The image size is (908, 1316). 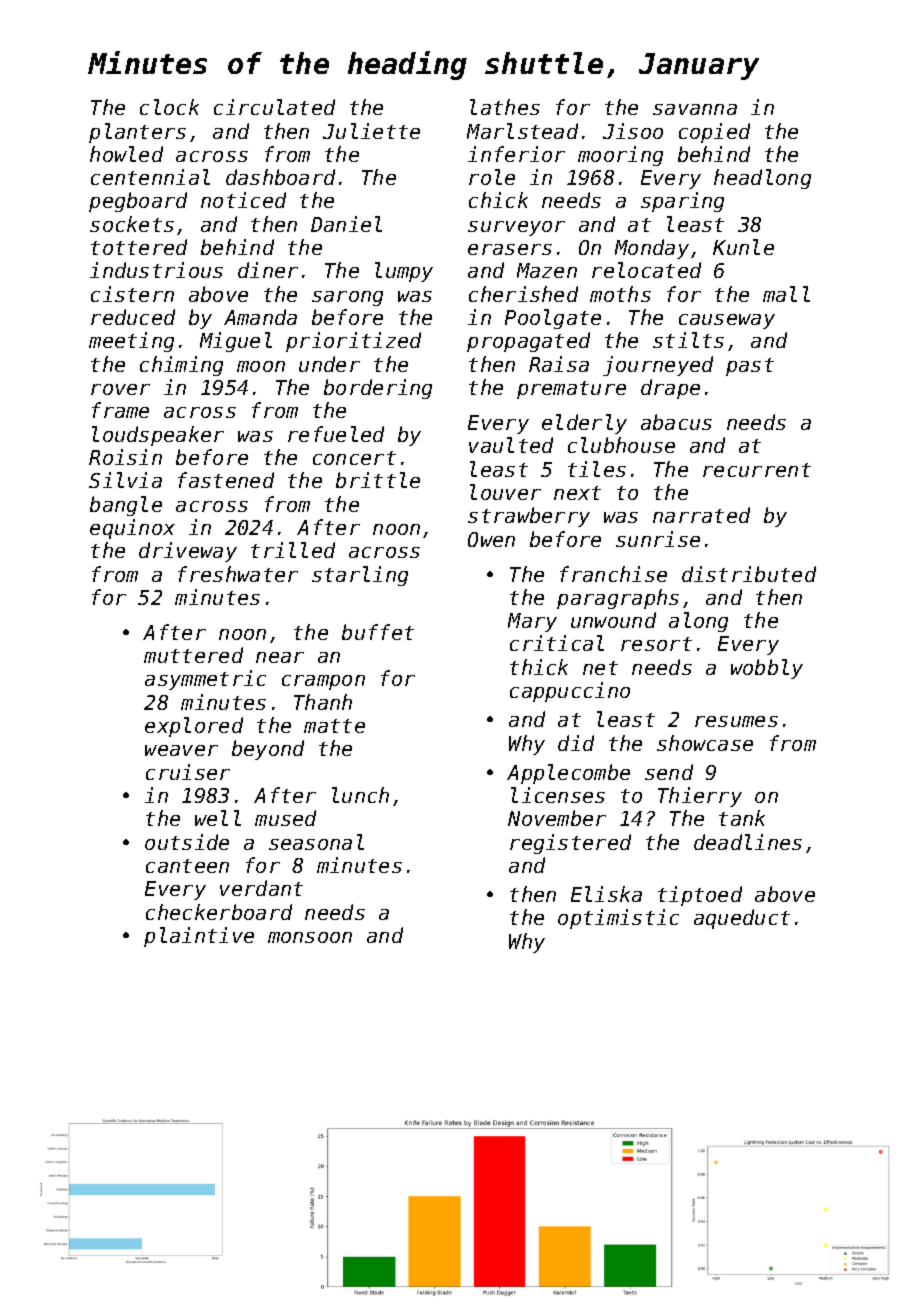 I want to click on optimistic, so click(x=618, y=919).
